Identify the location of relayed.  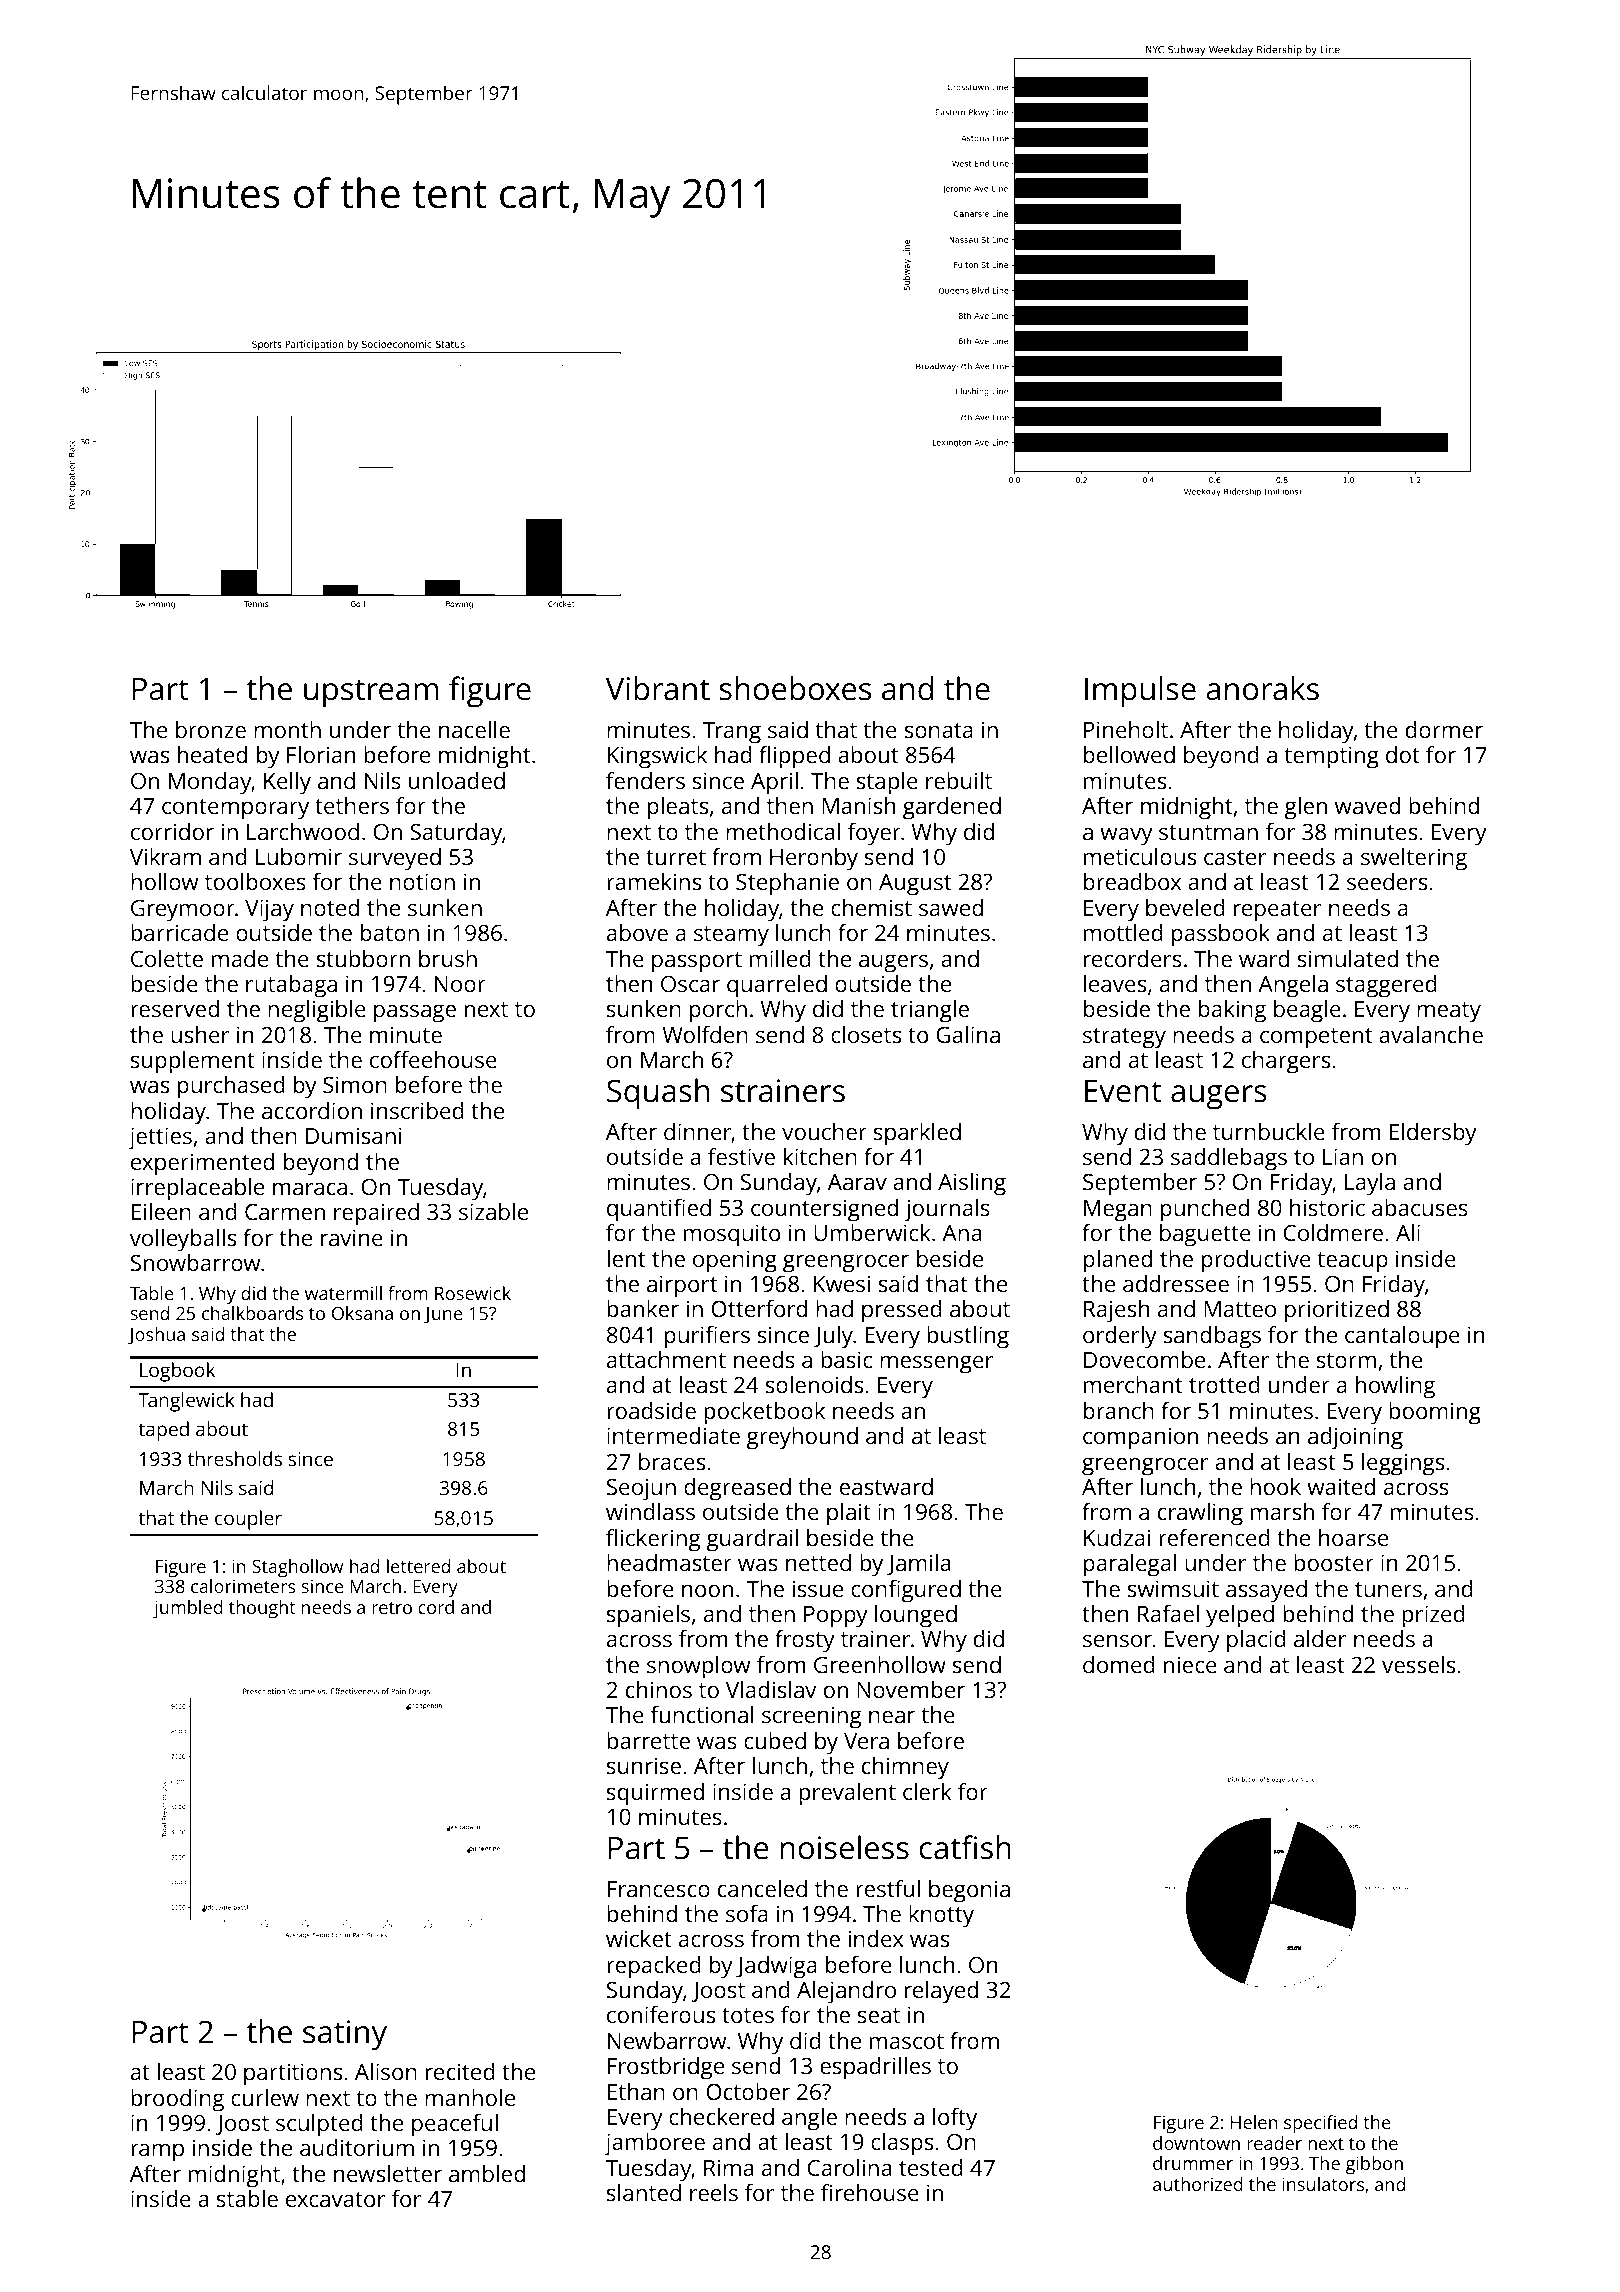
(941, 1992).
